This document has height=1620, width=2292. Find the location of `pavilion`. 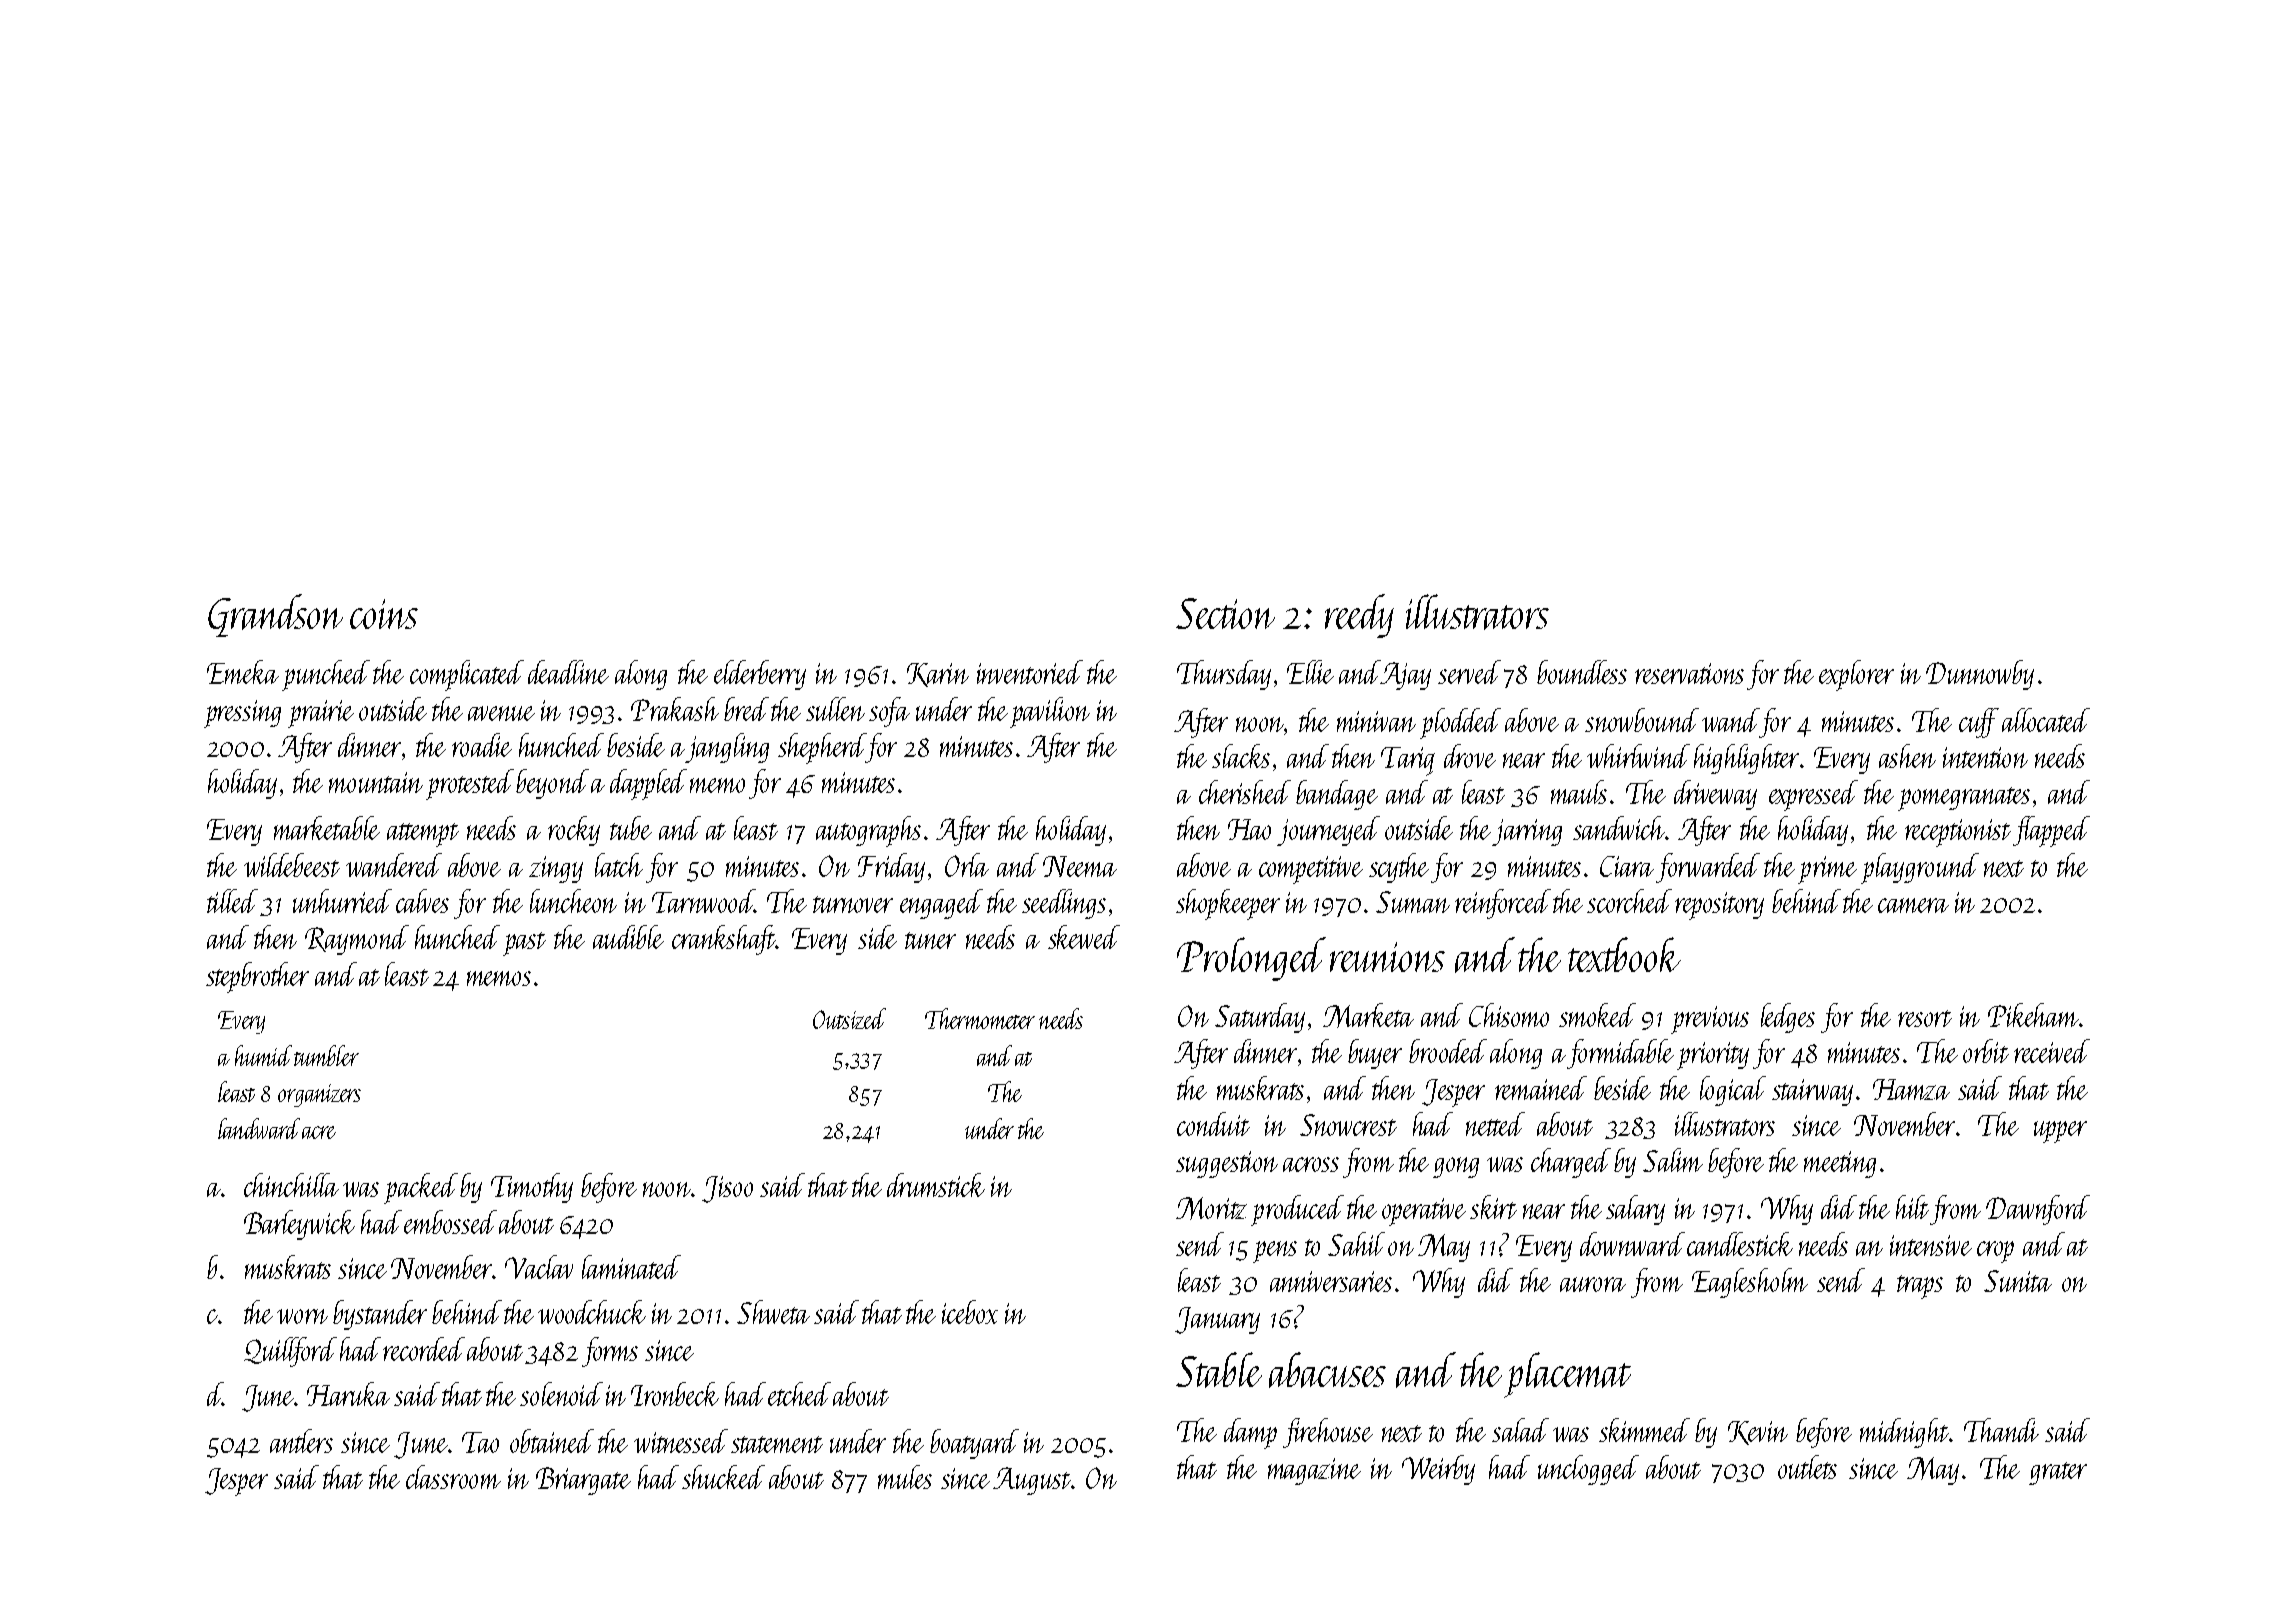

pavilion is located at coordinates (1050, 712).
